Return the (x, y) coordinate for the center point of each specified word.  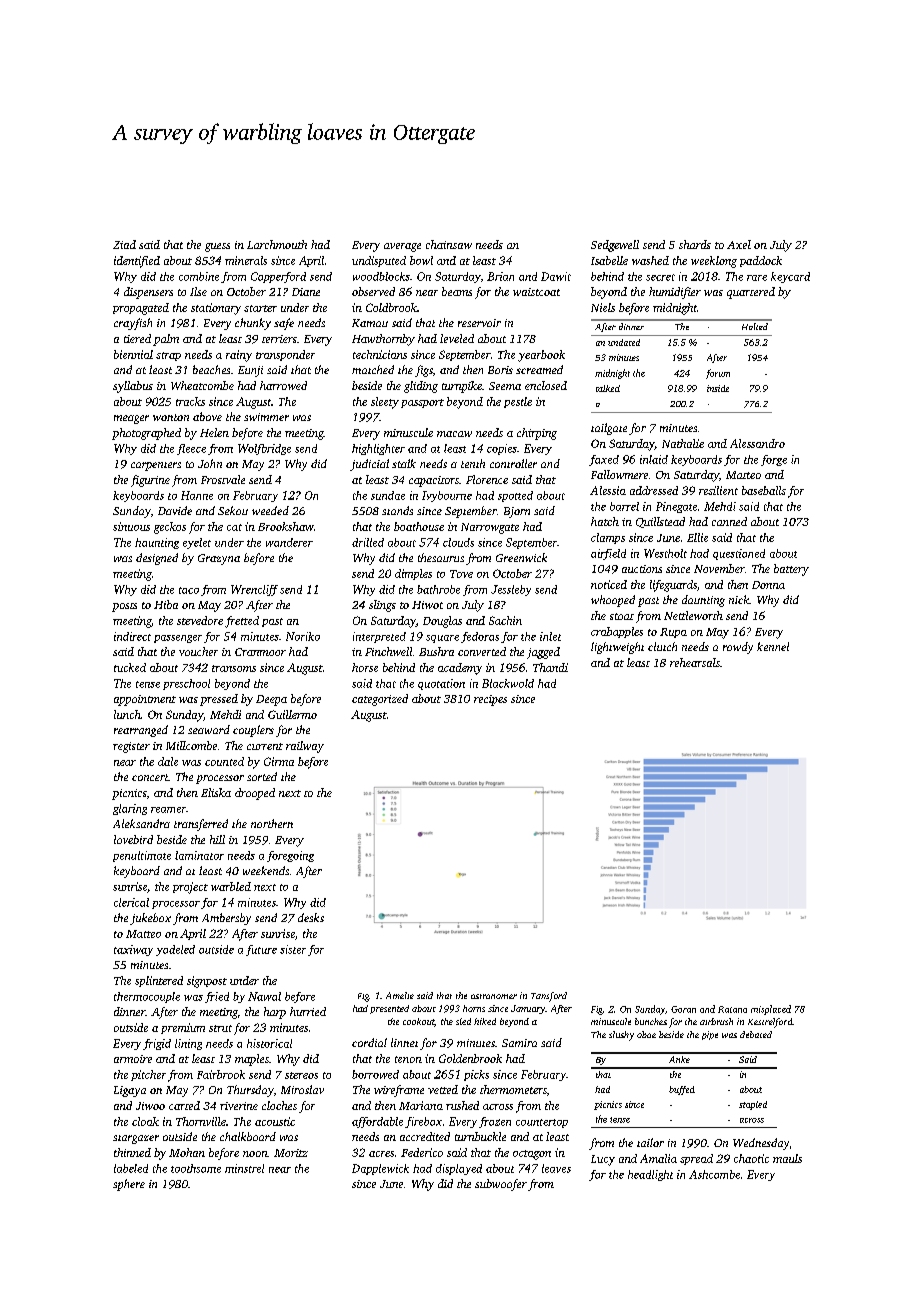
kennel (773, 646)
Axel (739, 244)
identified (137, 262)
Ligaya (130, 1091)
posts (124, 607)
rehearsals (695, 662)
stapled (753, 1105)
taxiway (133, 950)
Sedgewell (615, 246)
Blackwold (508, 683)
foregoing (290, 856)
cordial (369, 1042)
